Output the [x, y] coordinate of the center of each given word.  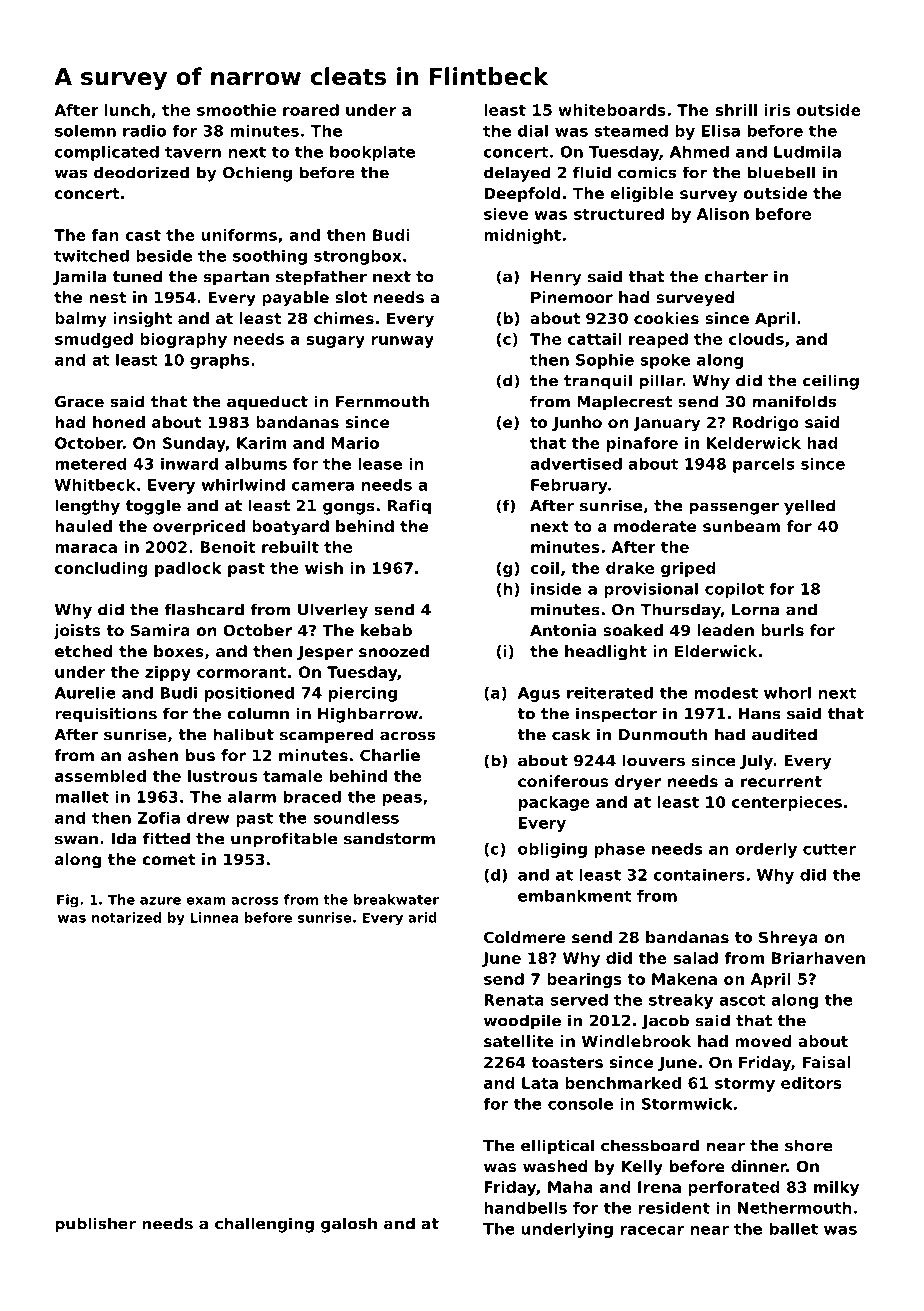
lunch [127, 110]
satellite [519, 1041]
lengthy [87, 507]
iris [777, 110]
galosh [349, 1225]
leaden [726, 630]
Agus [539, 694]
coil [544, 568]
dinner [759, 1166]
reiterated [610, 693]
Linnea [214, 917]
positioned [249, 694]
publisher [95, 1225]
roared [311, 110]
